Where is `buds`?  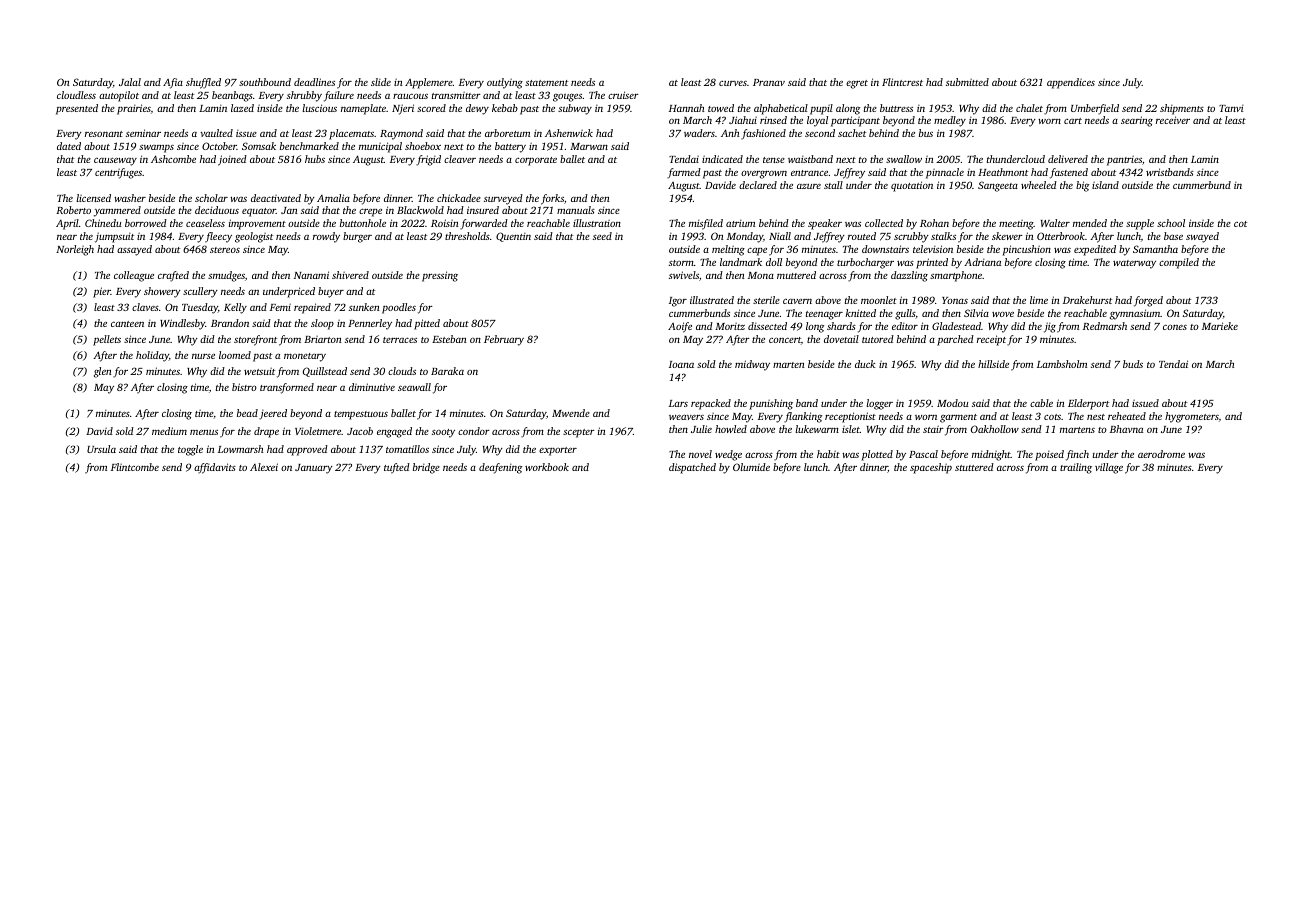 buds is located at coordinates (1133, 364).
